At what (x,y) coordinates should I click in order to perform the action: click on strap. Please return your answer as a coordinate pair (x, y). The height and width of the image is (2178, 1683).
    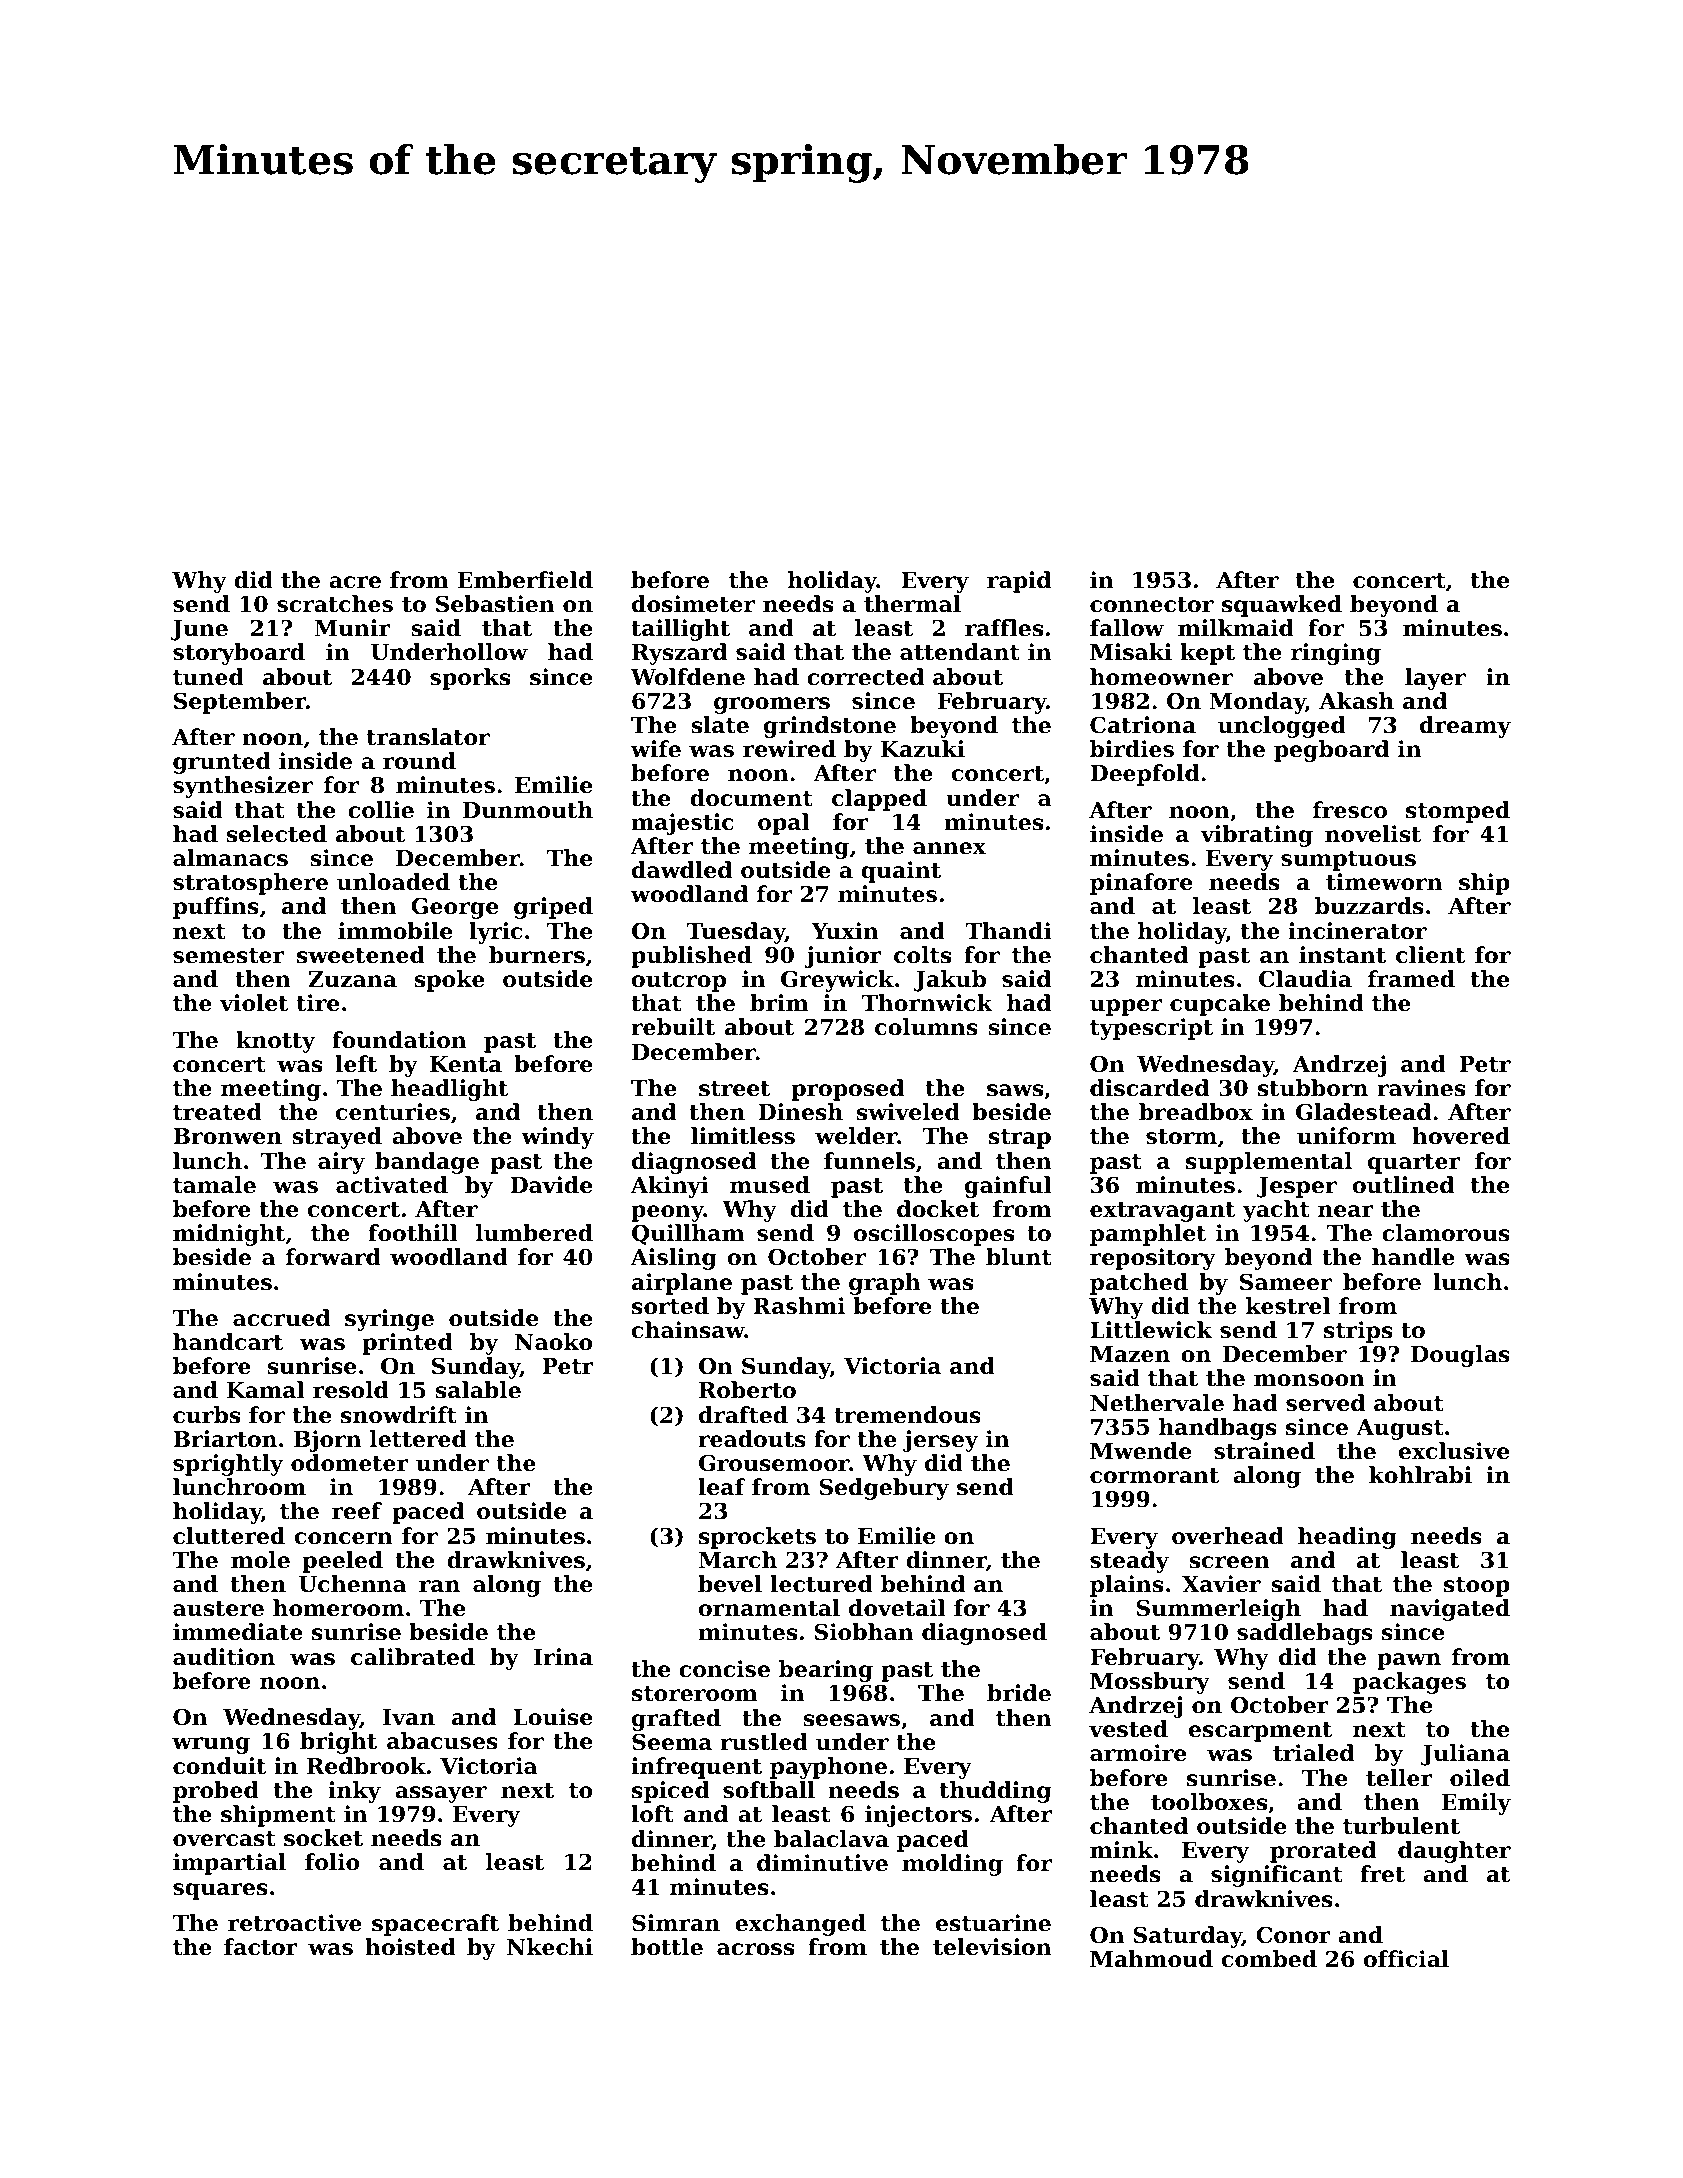
    Looking at the image, I should click on (1020, 1139).
